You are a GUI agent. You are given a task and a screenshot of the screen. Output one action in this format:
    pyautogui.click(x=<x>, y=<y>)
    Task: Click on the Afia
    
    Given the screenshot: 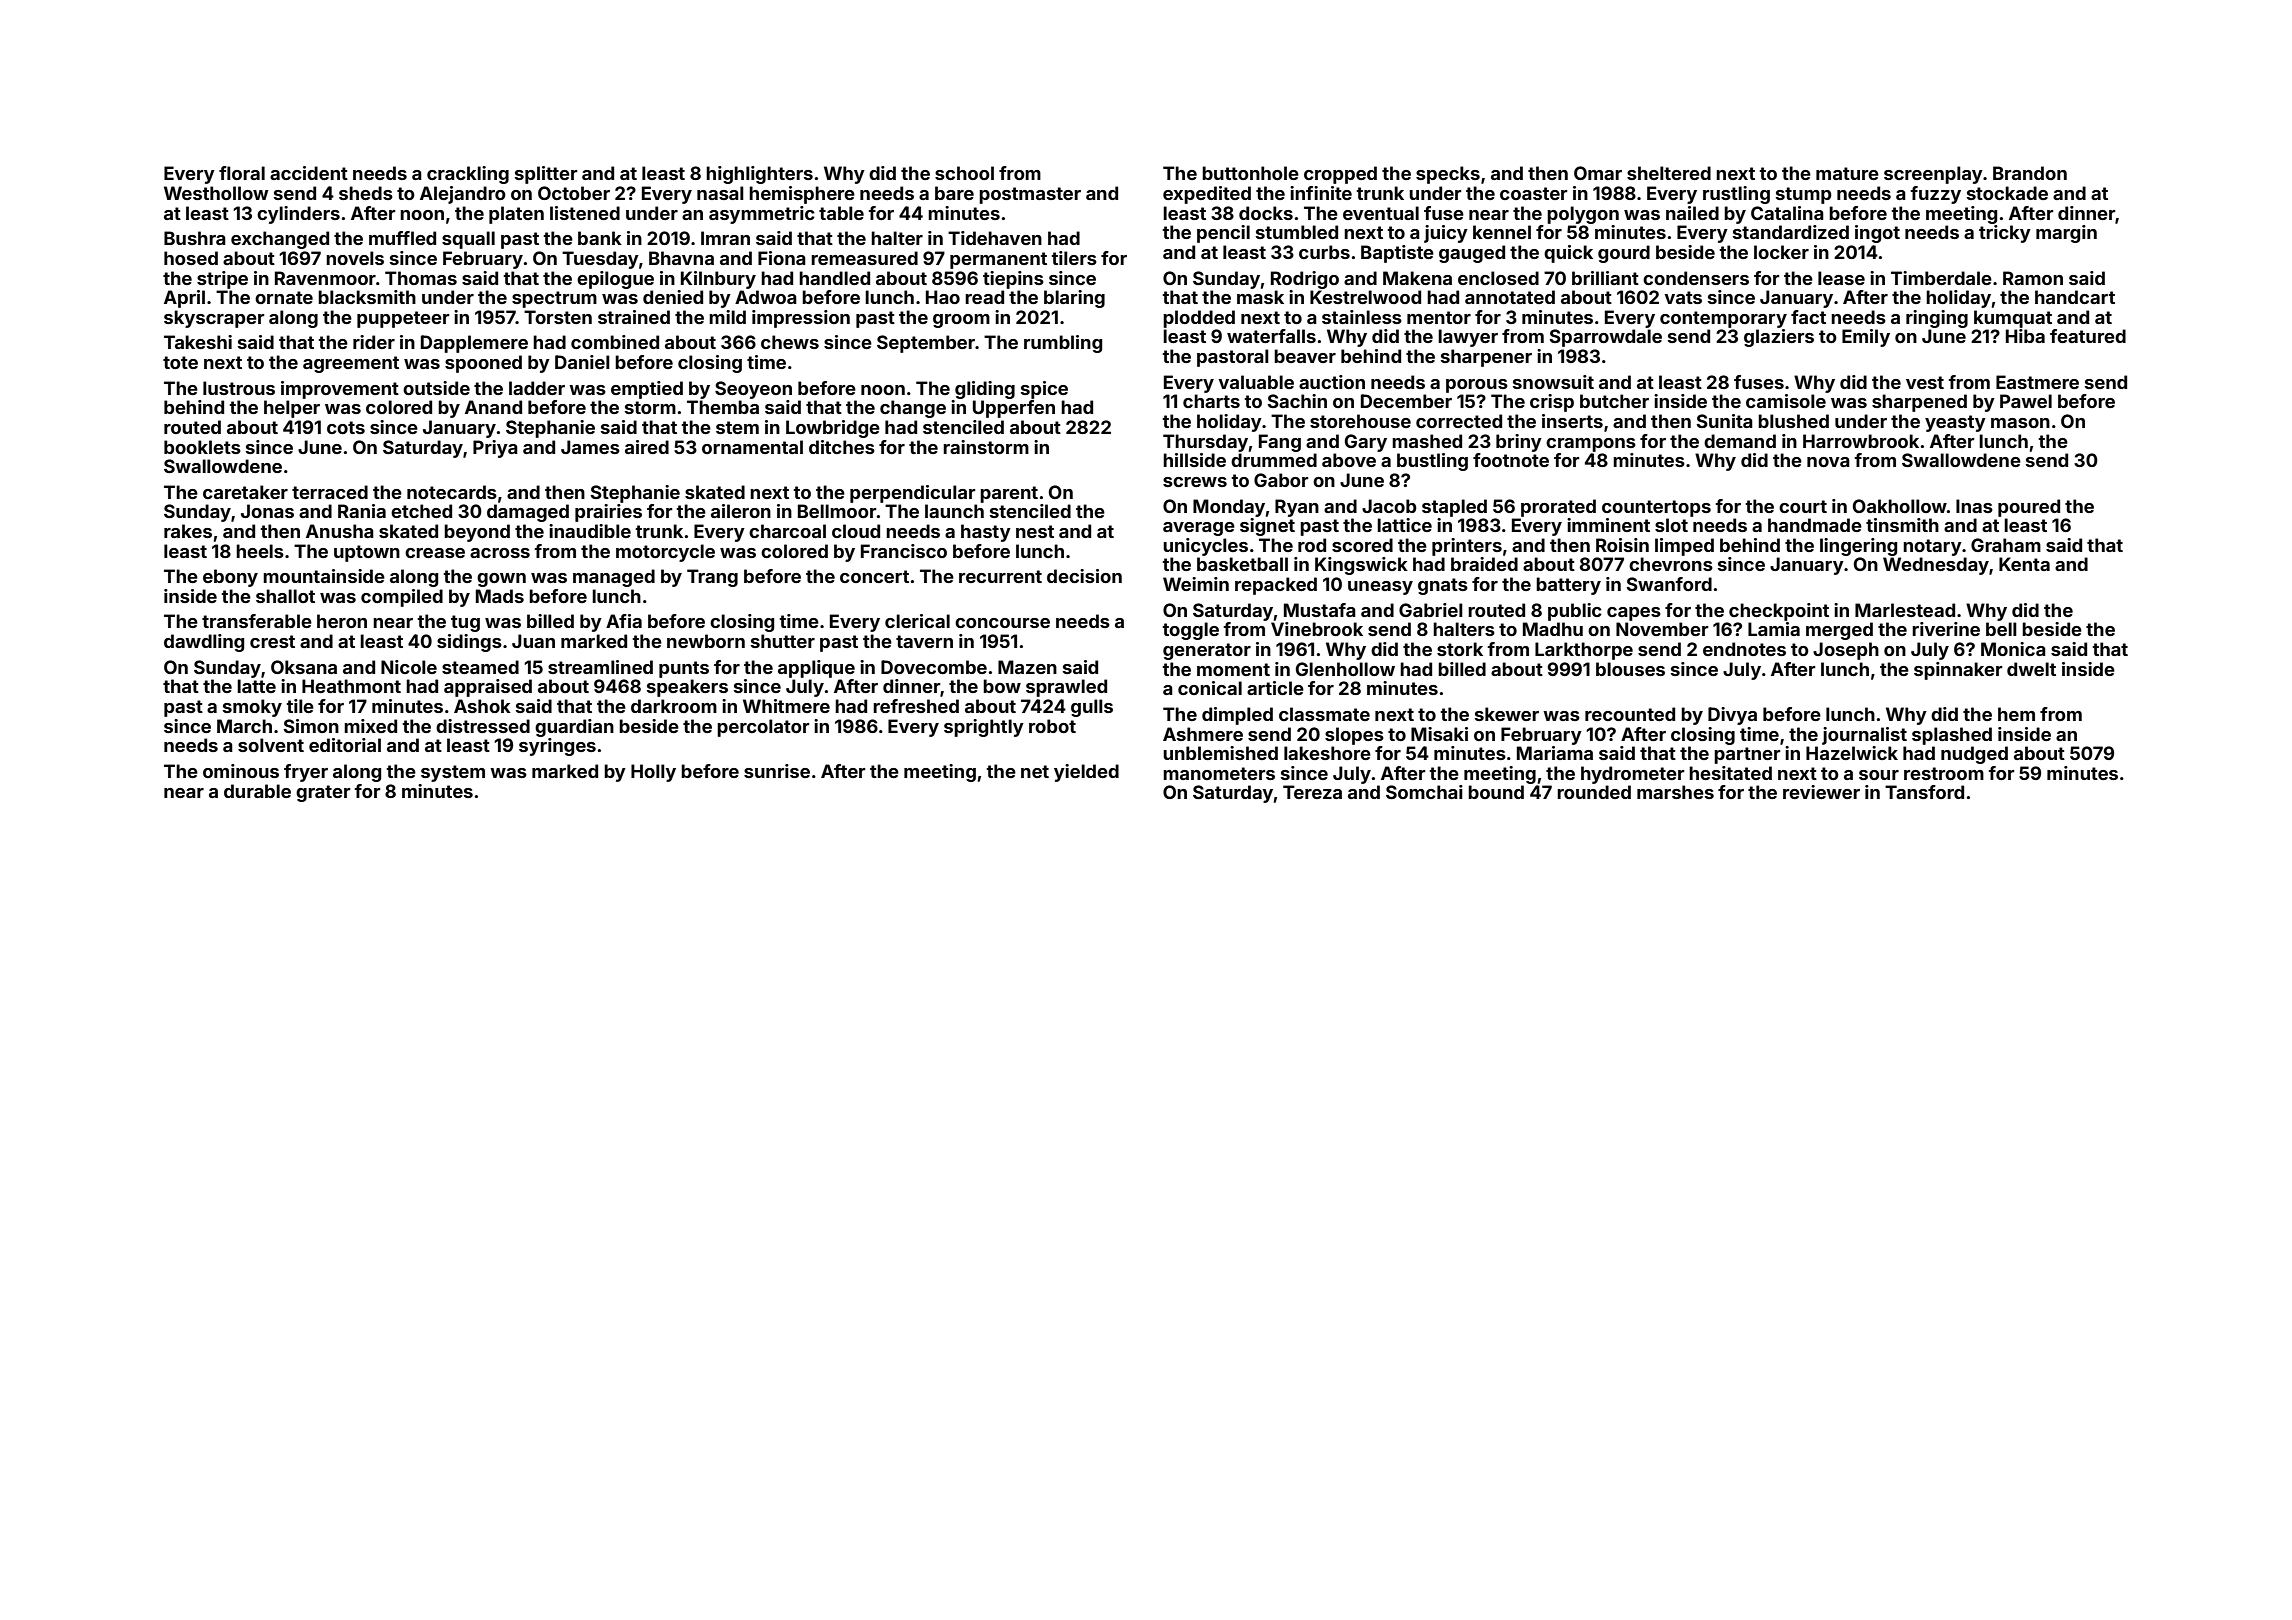 What is the action you would take?
    pyautogui.click(x=624, y=621)
